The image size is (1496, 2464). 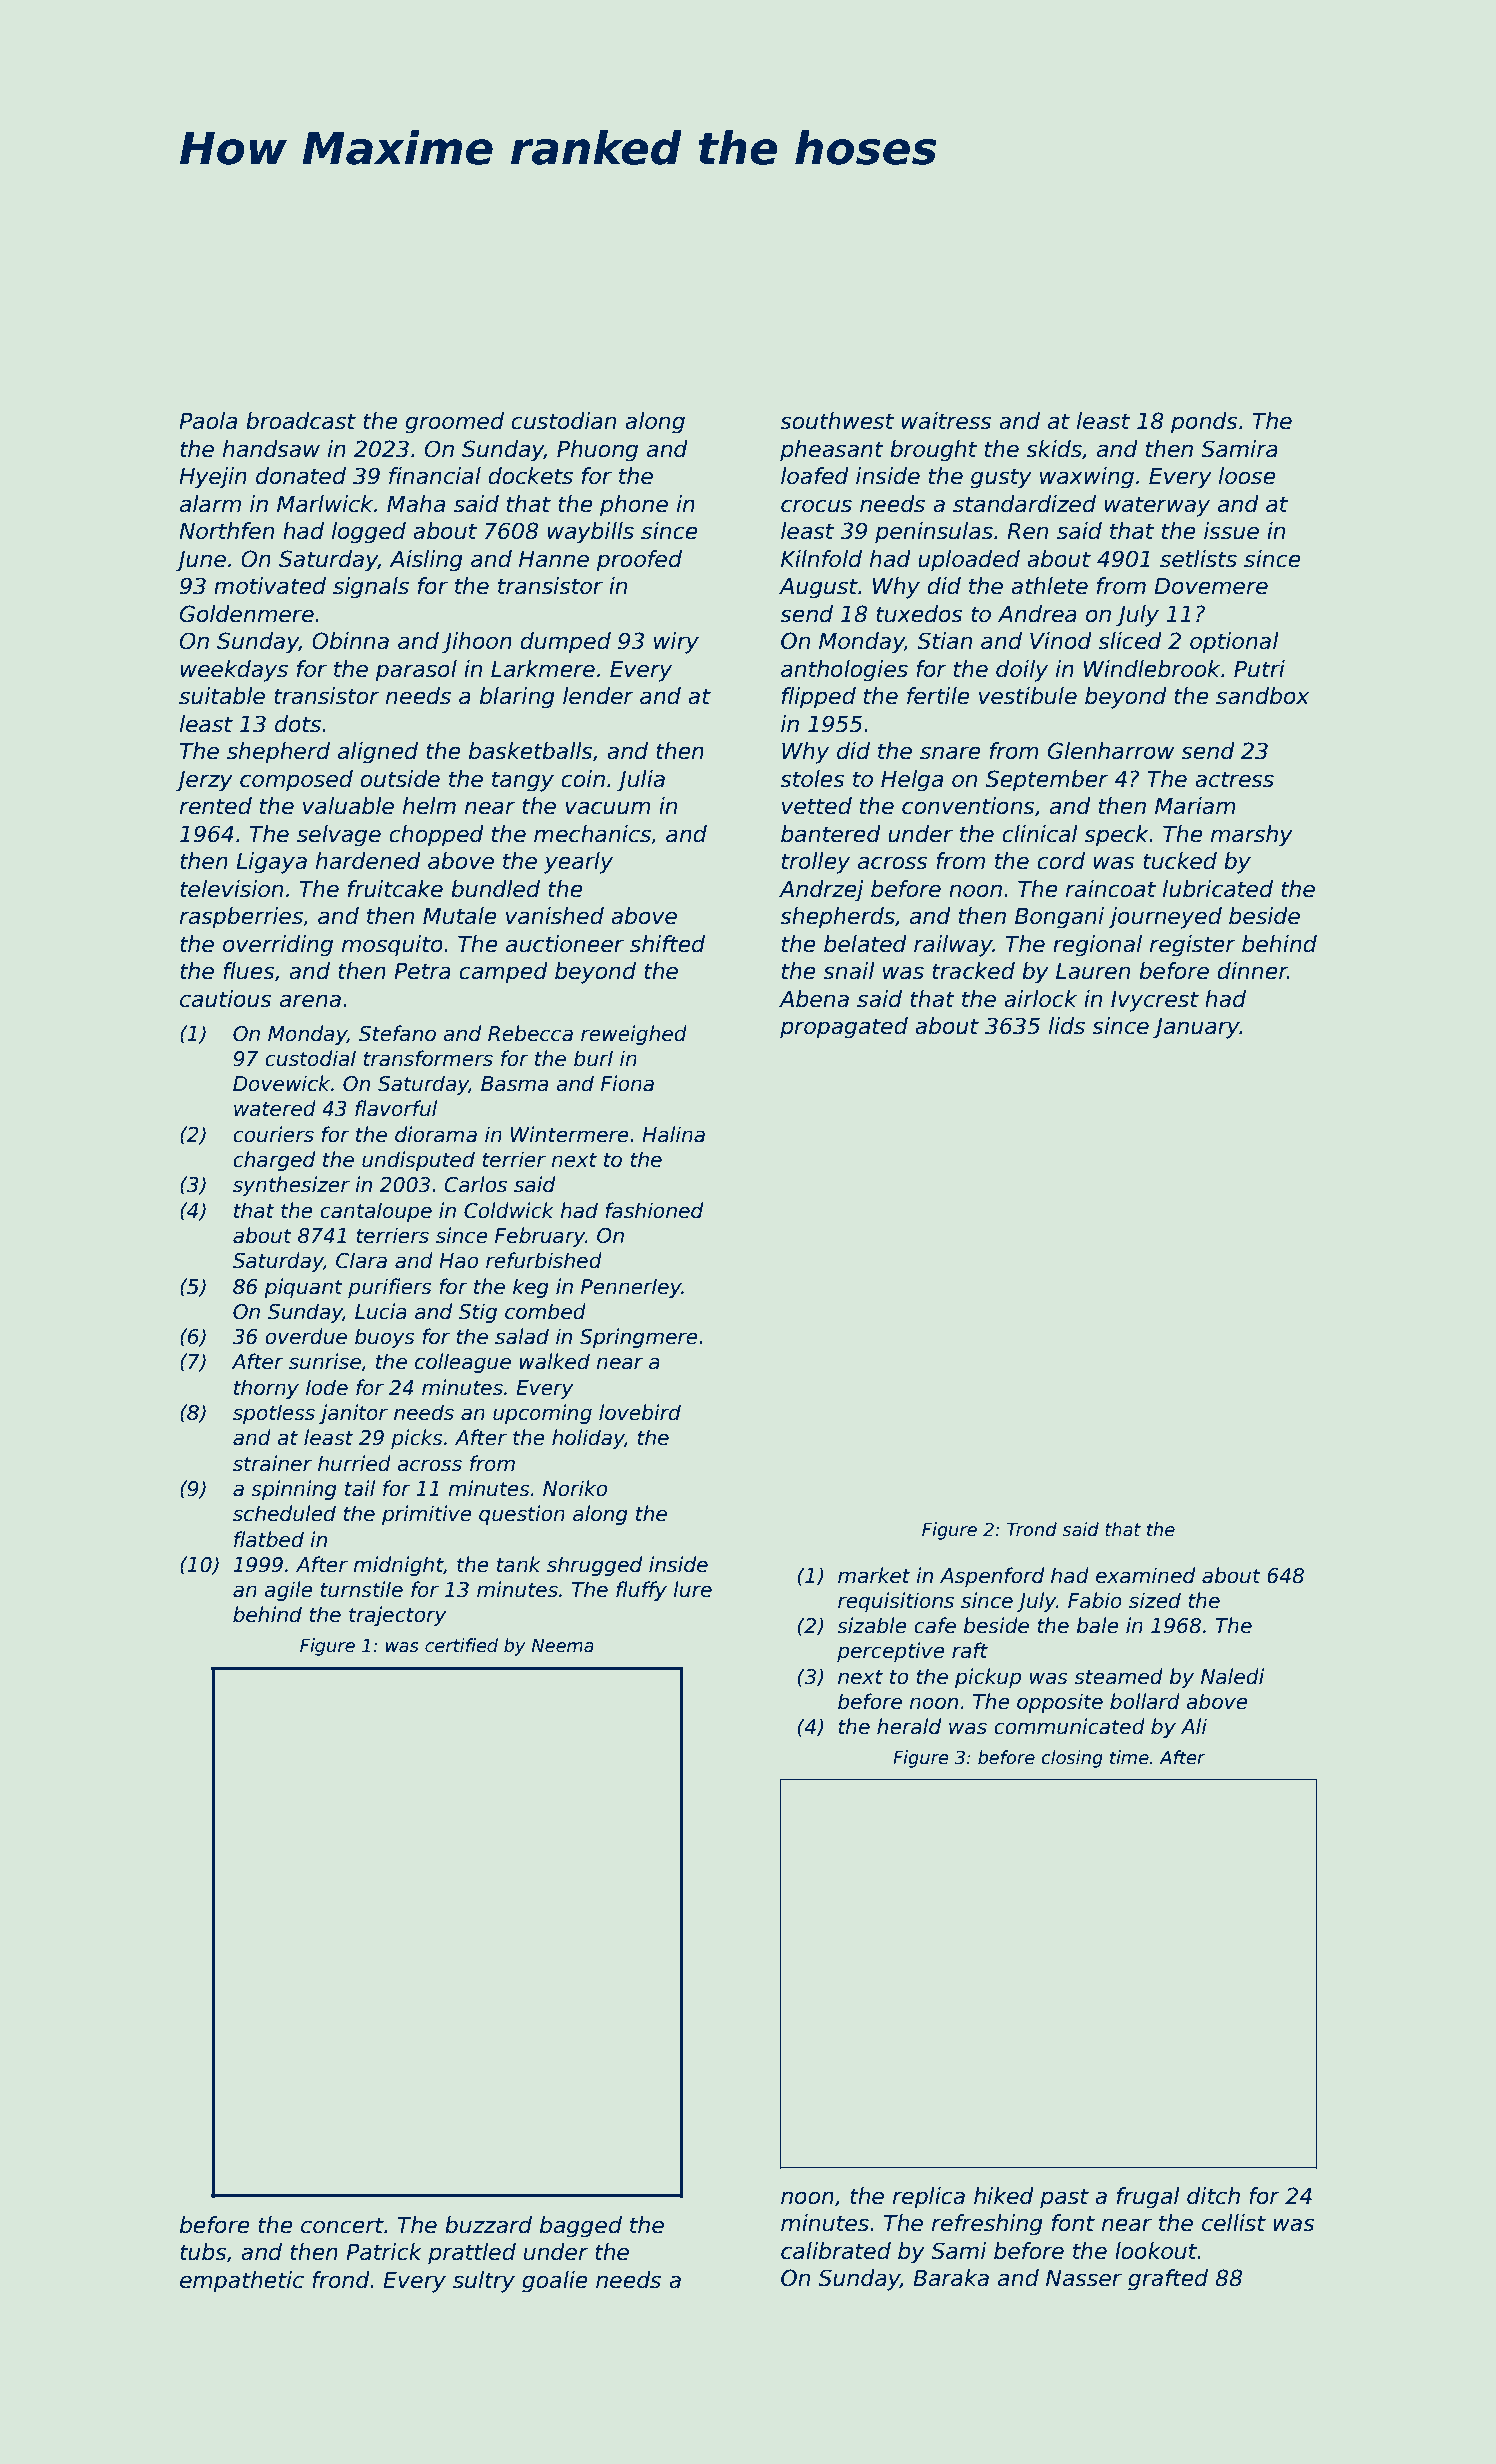 I want to click on lubricated, so click(x=1218, y=889).
